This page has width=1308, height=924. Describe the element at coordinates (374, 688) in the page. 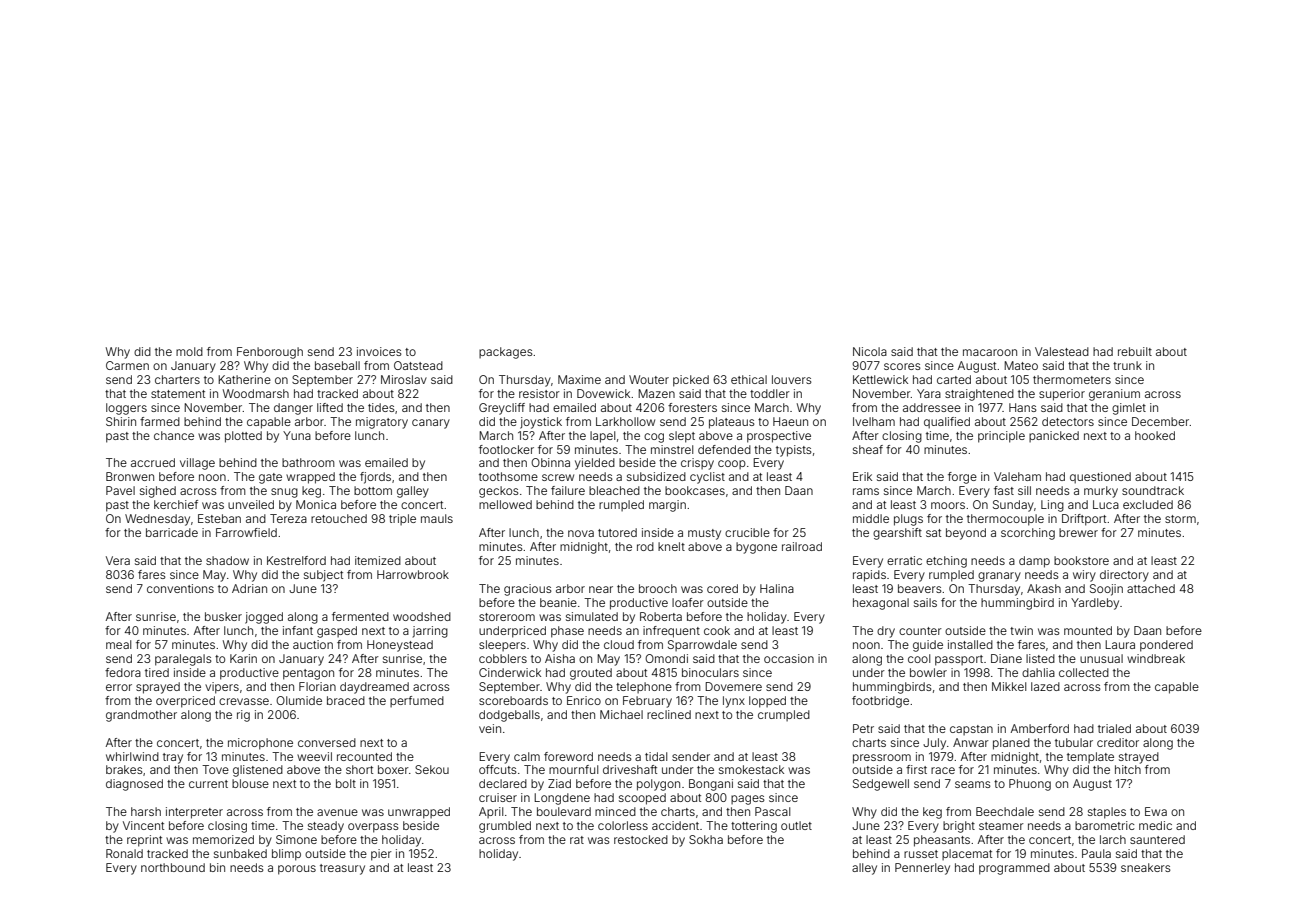

I see `daydreamed` at that location.
